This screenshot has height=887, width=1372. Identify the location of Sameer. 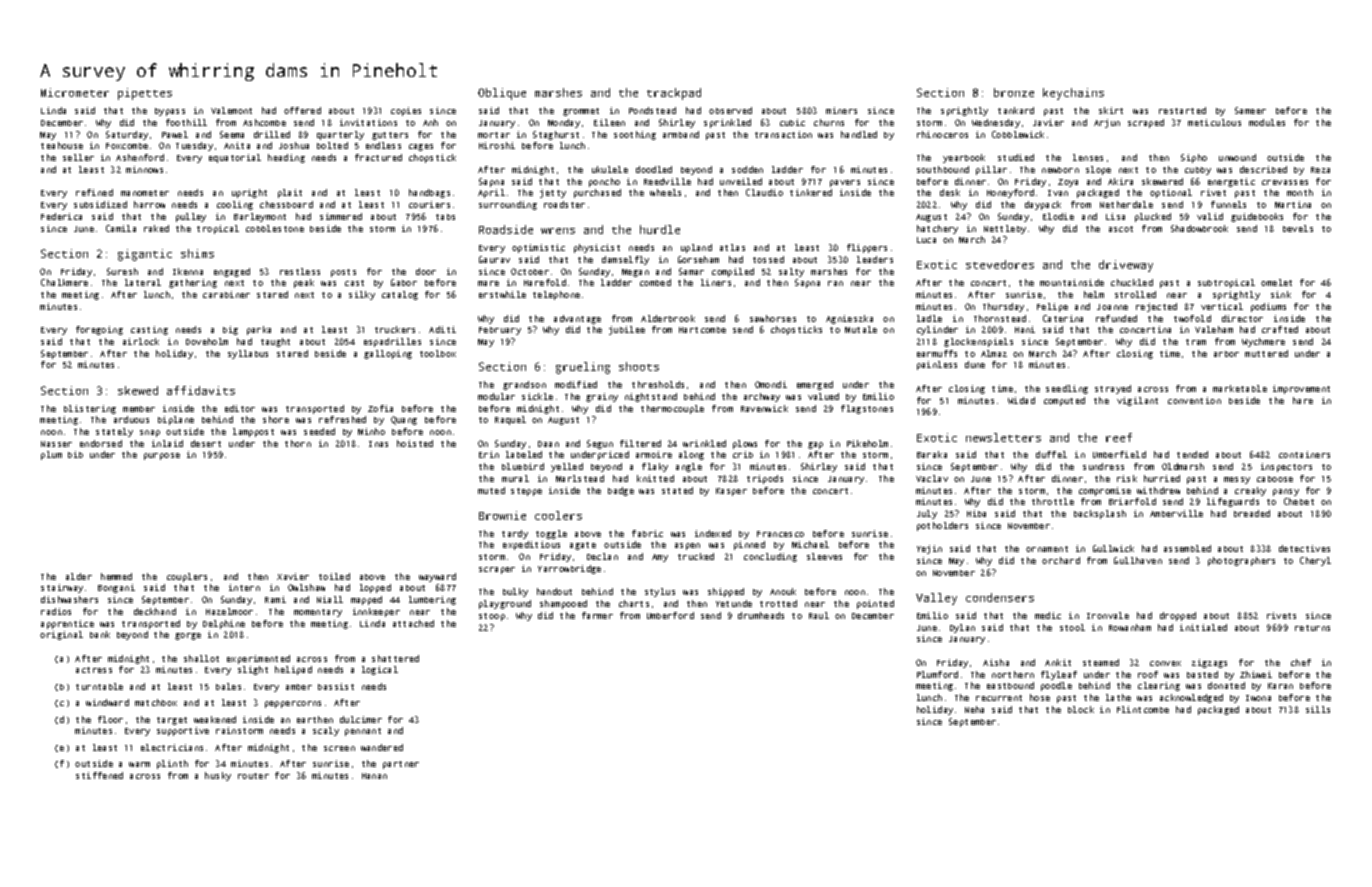
(1250, 110).
